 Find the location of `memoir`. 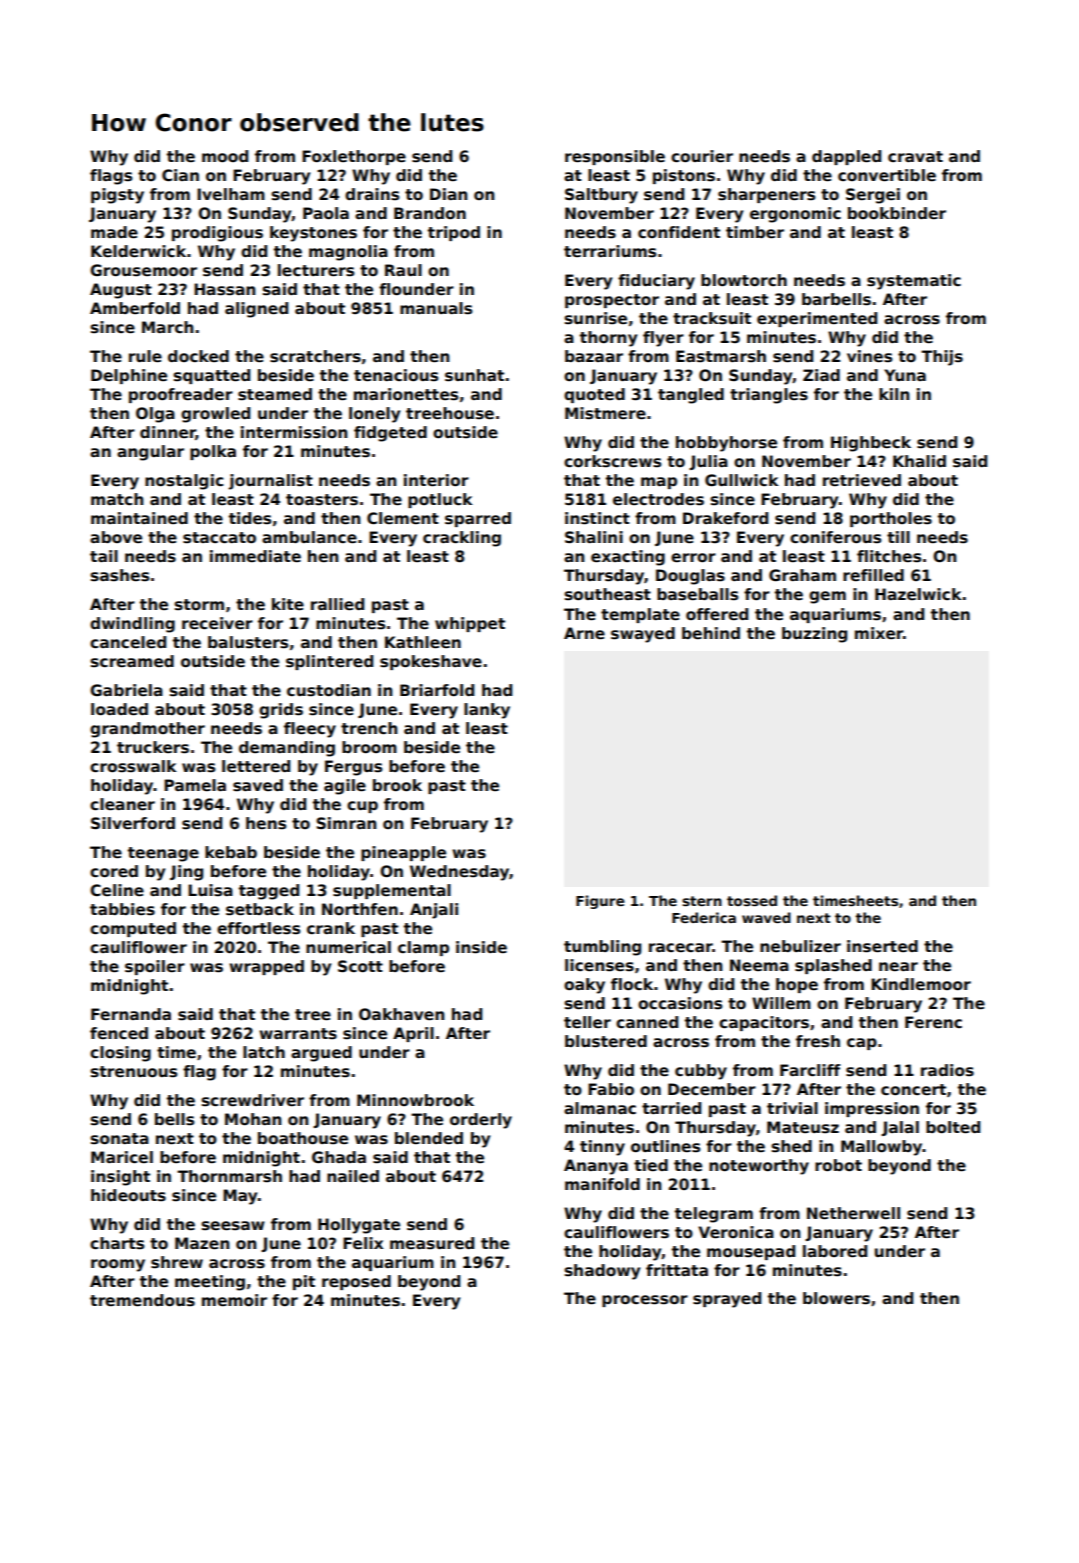

memoir is located at coordinates (234, 1300).
